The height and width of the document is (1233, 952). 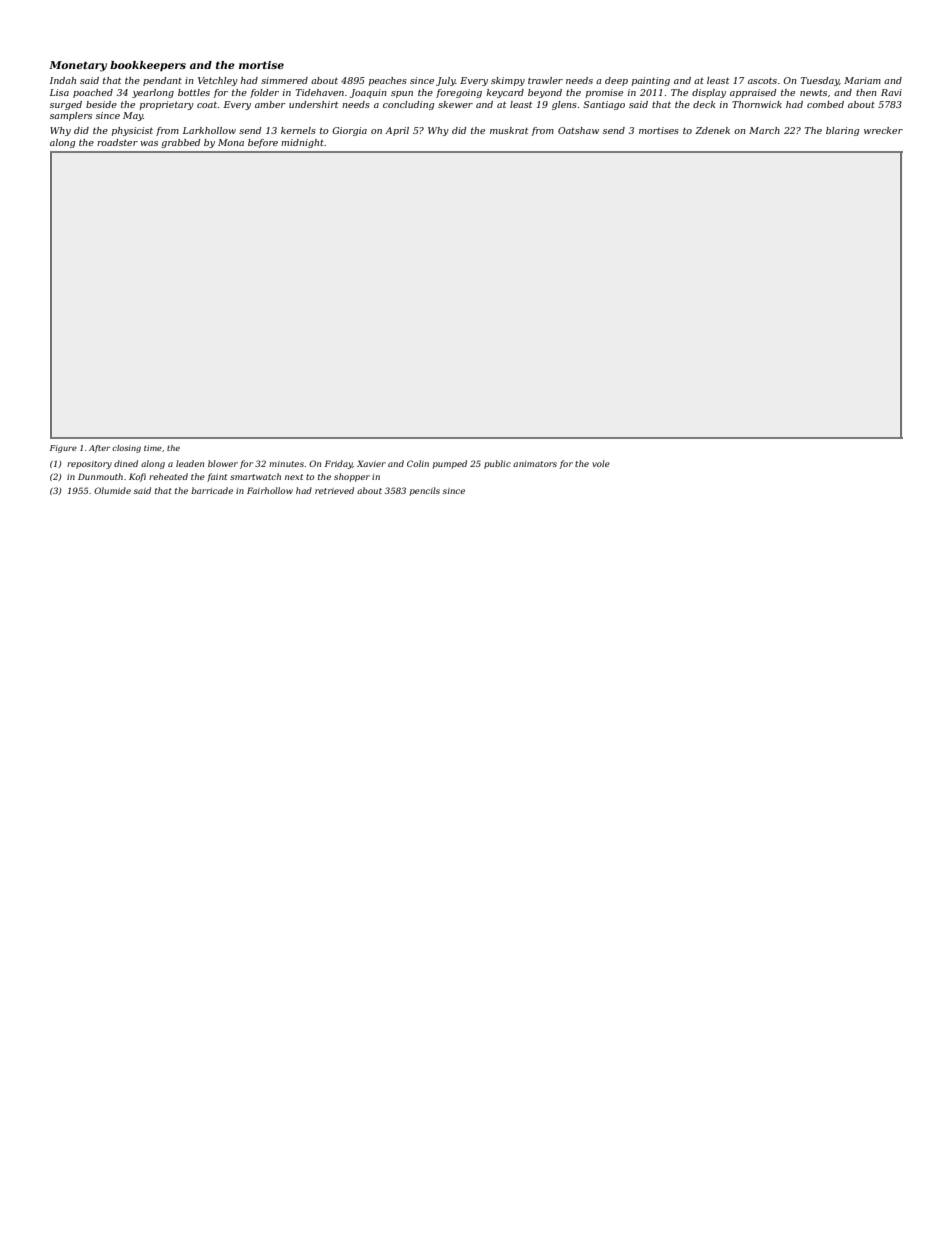 What do you see at coordinates (99, 449) in the document?
I see `After` at bounding box center [99, 449].
